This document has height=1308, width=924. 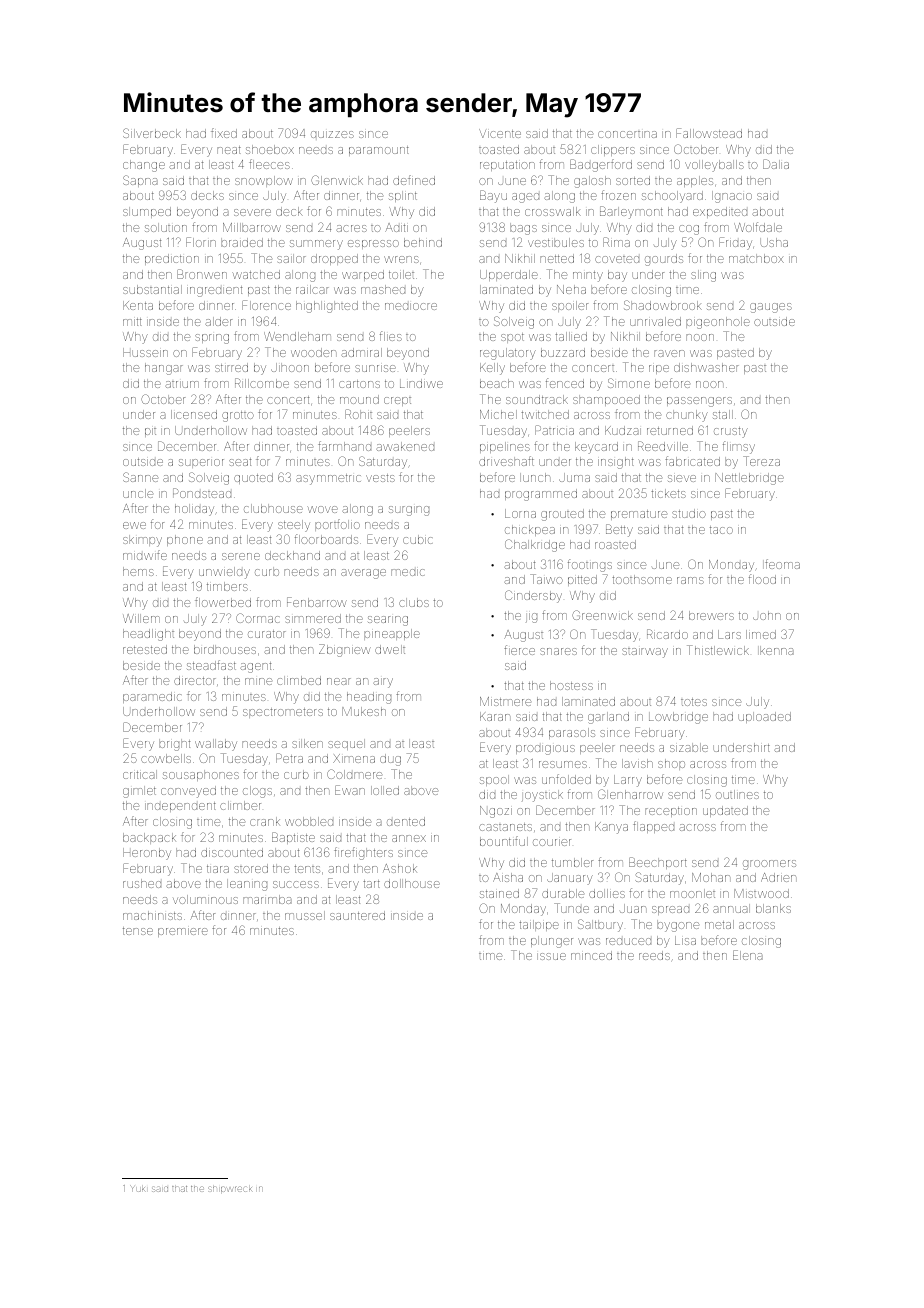 I want to click on Florin, so click(x=201, y=242).
